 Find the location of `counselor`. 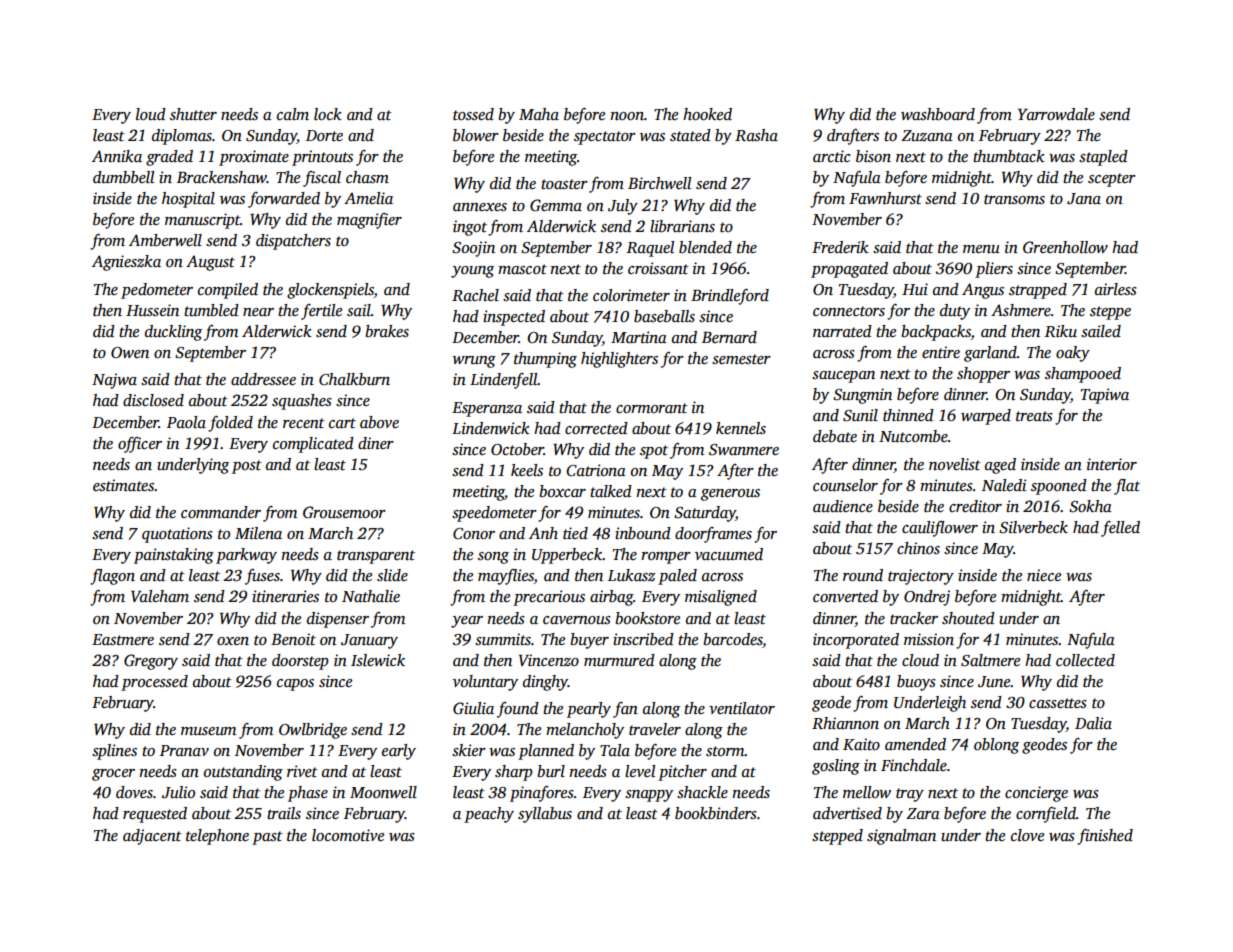

counselor is located at coordinates (845, 485).
